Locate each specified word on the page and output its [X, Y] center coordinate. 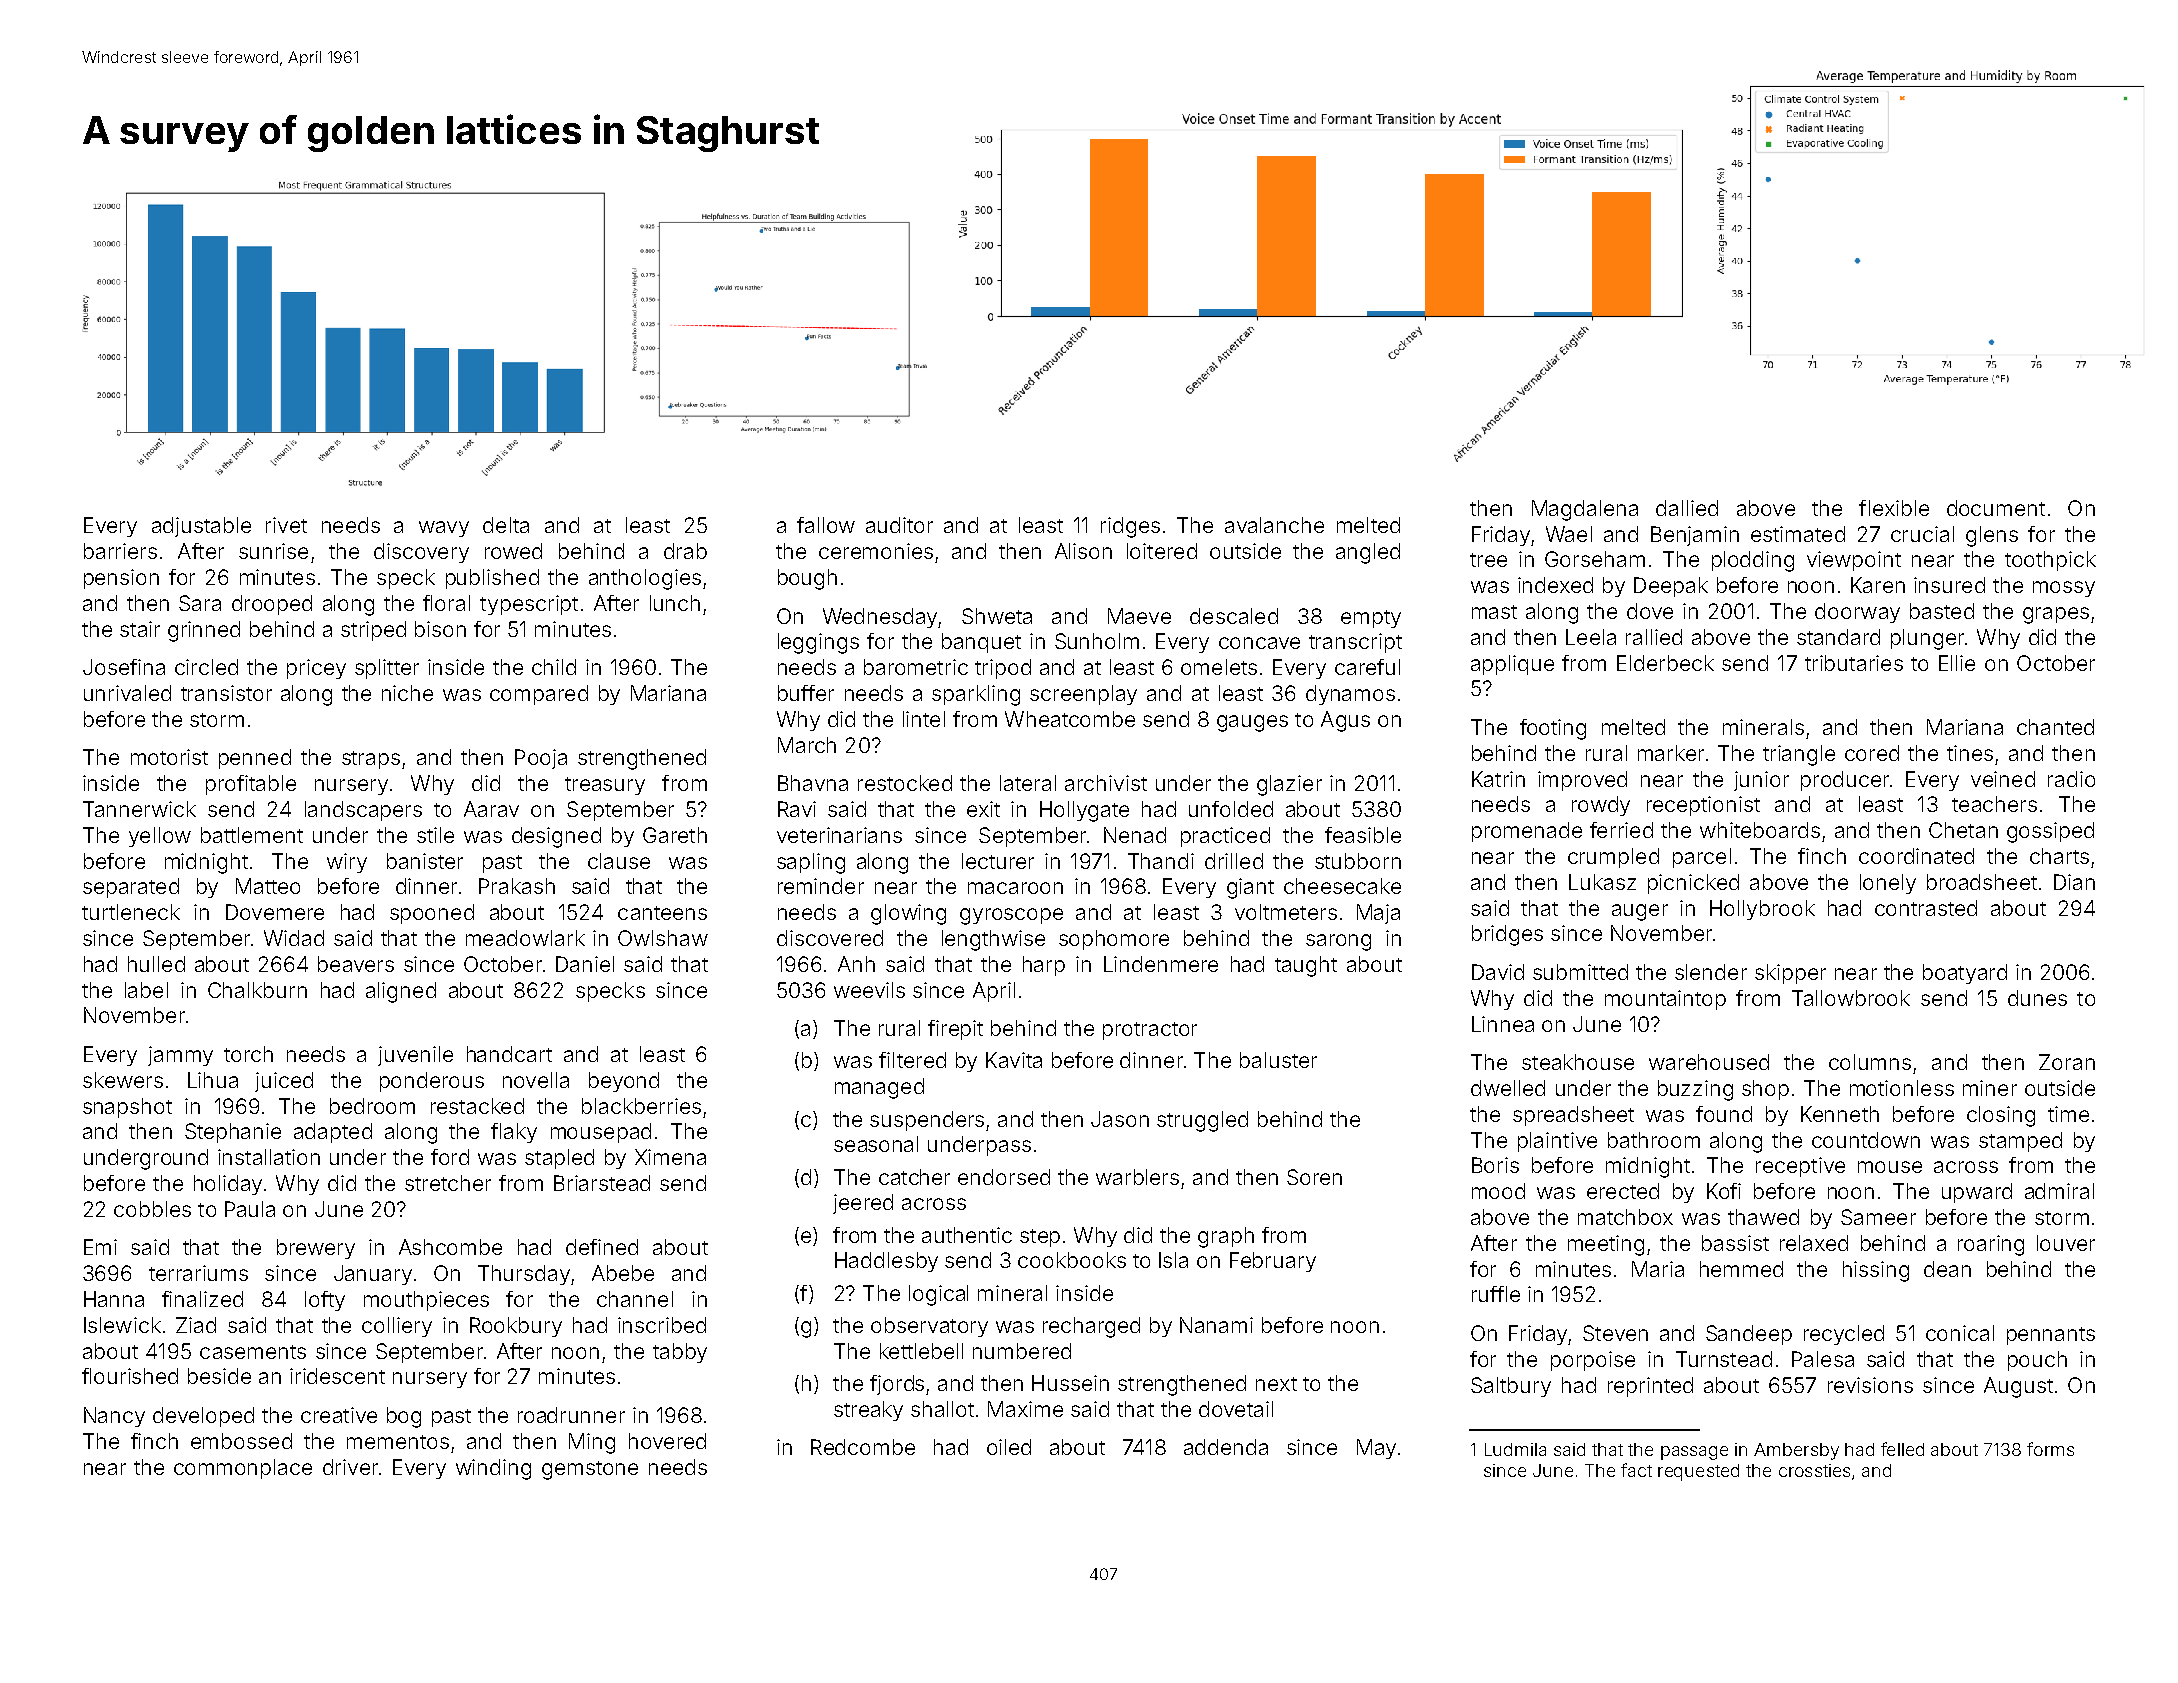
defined [602, 1247]
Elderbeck [1665, 663]
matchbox [1625, 1217]
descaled [1234, 616]
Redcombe [863, 1447]
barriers [120, 551]
